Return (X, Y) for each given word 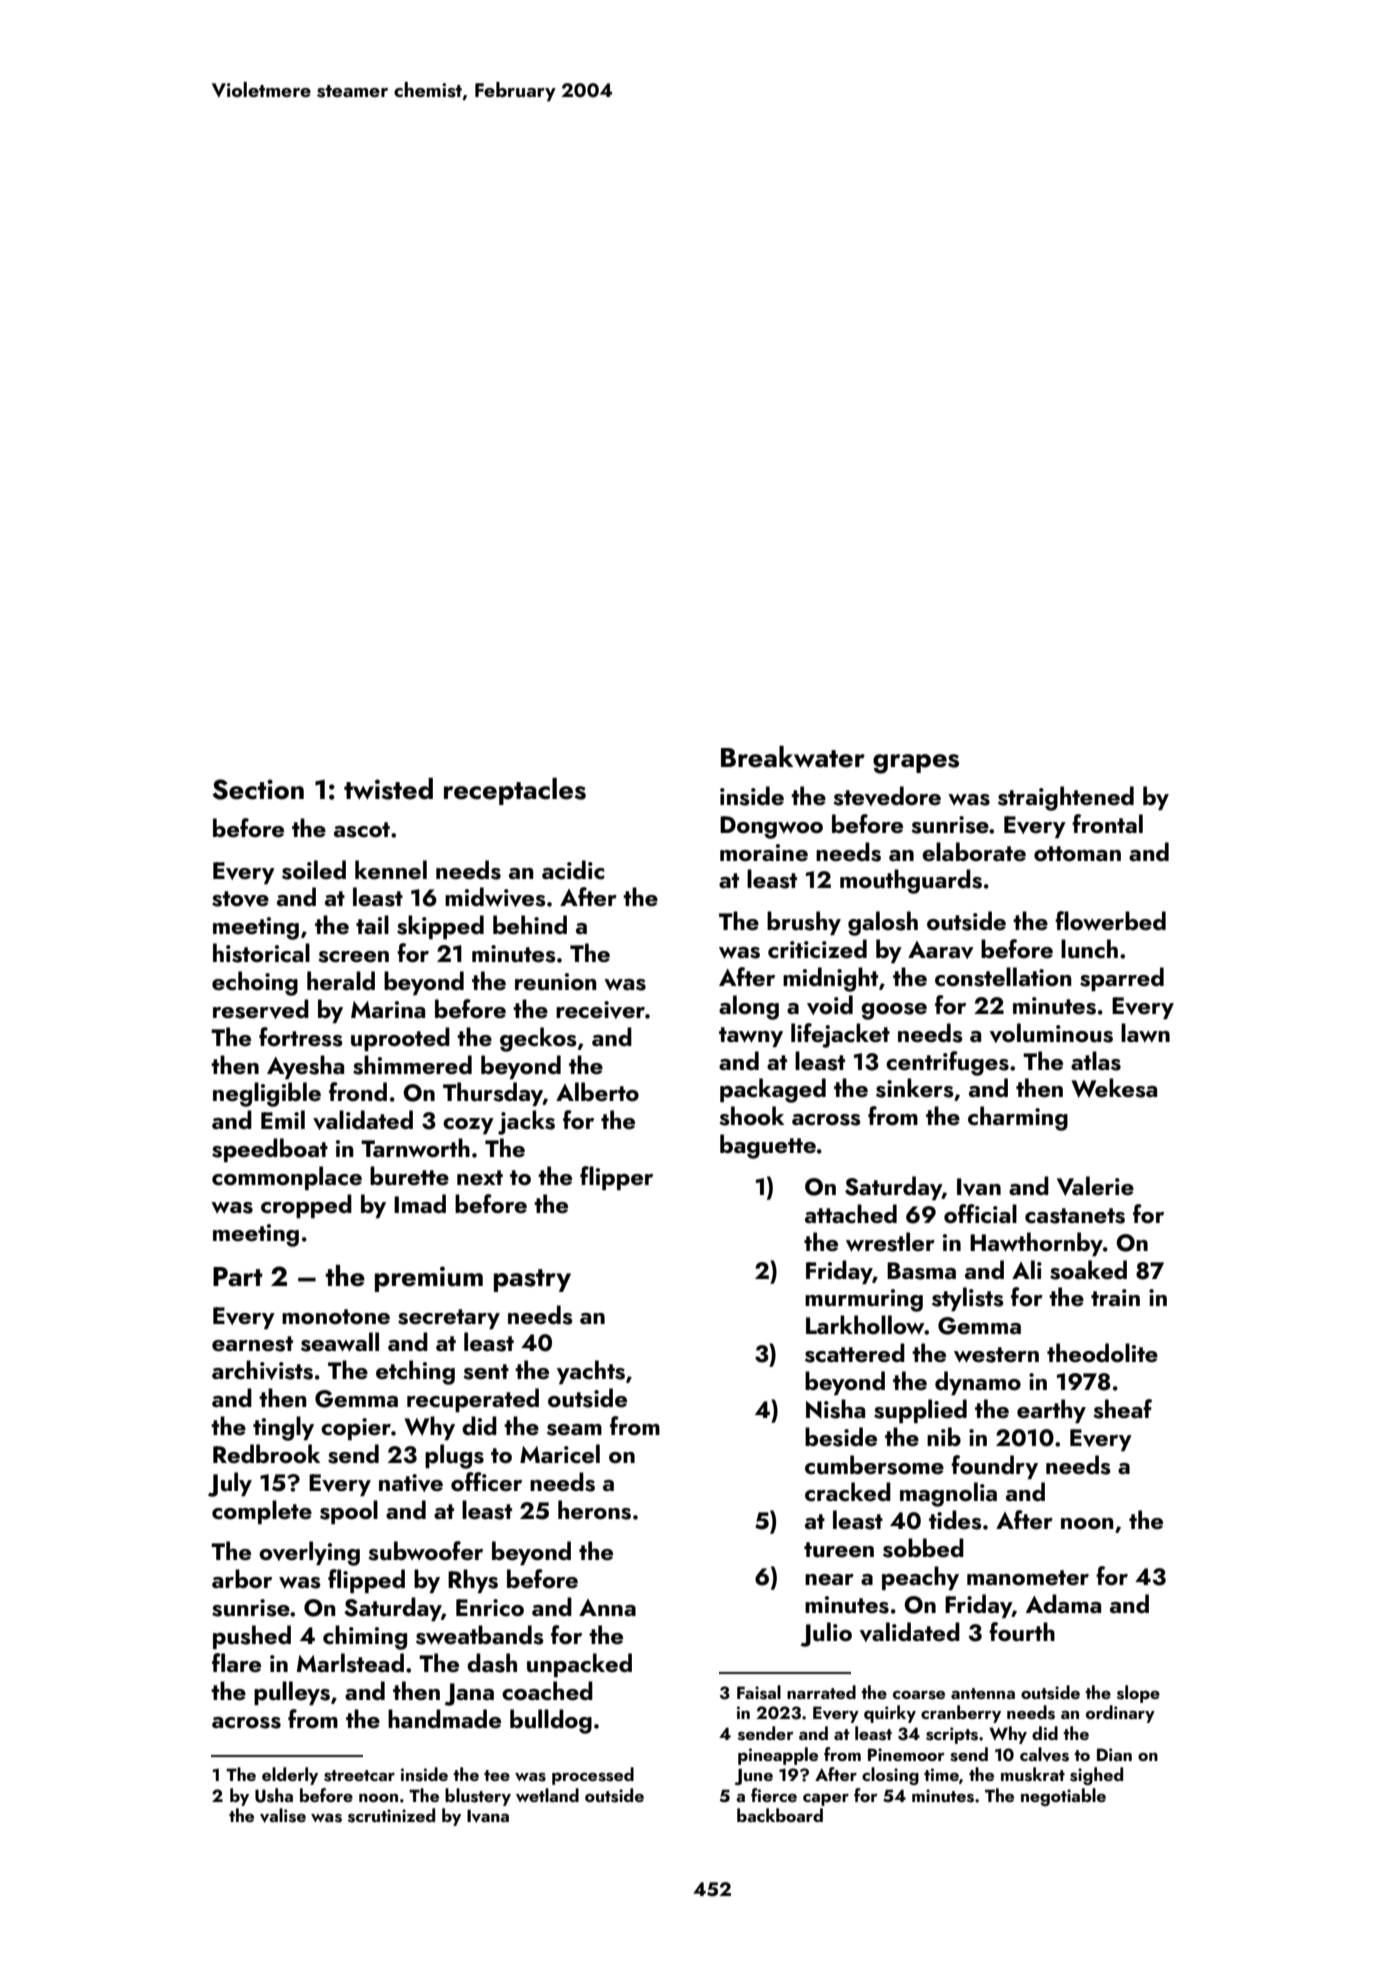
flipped (366, 1581)
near (829, 1579)
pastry (532, 1280)
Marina (388, 1009)
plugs (454, 1456)
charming (1018, 1118)
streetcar (359, 1776)
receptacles (515, 791)
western (996, 1355)
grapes (916, 764)
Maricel (560, 1453)
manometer (1028, 1577)
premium (429, 1279)
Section (258, 789)
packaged (773, 1090)
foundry (994, 1467)
